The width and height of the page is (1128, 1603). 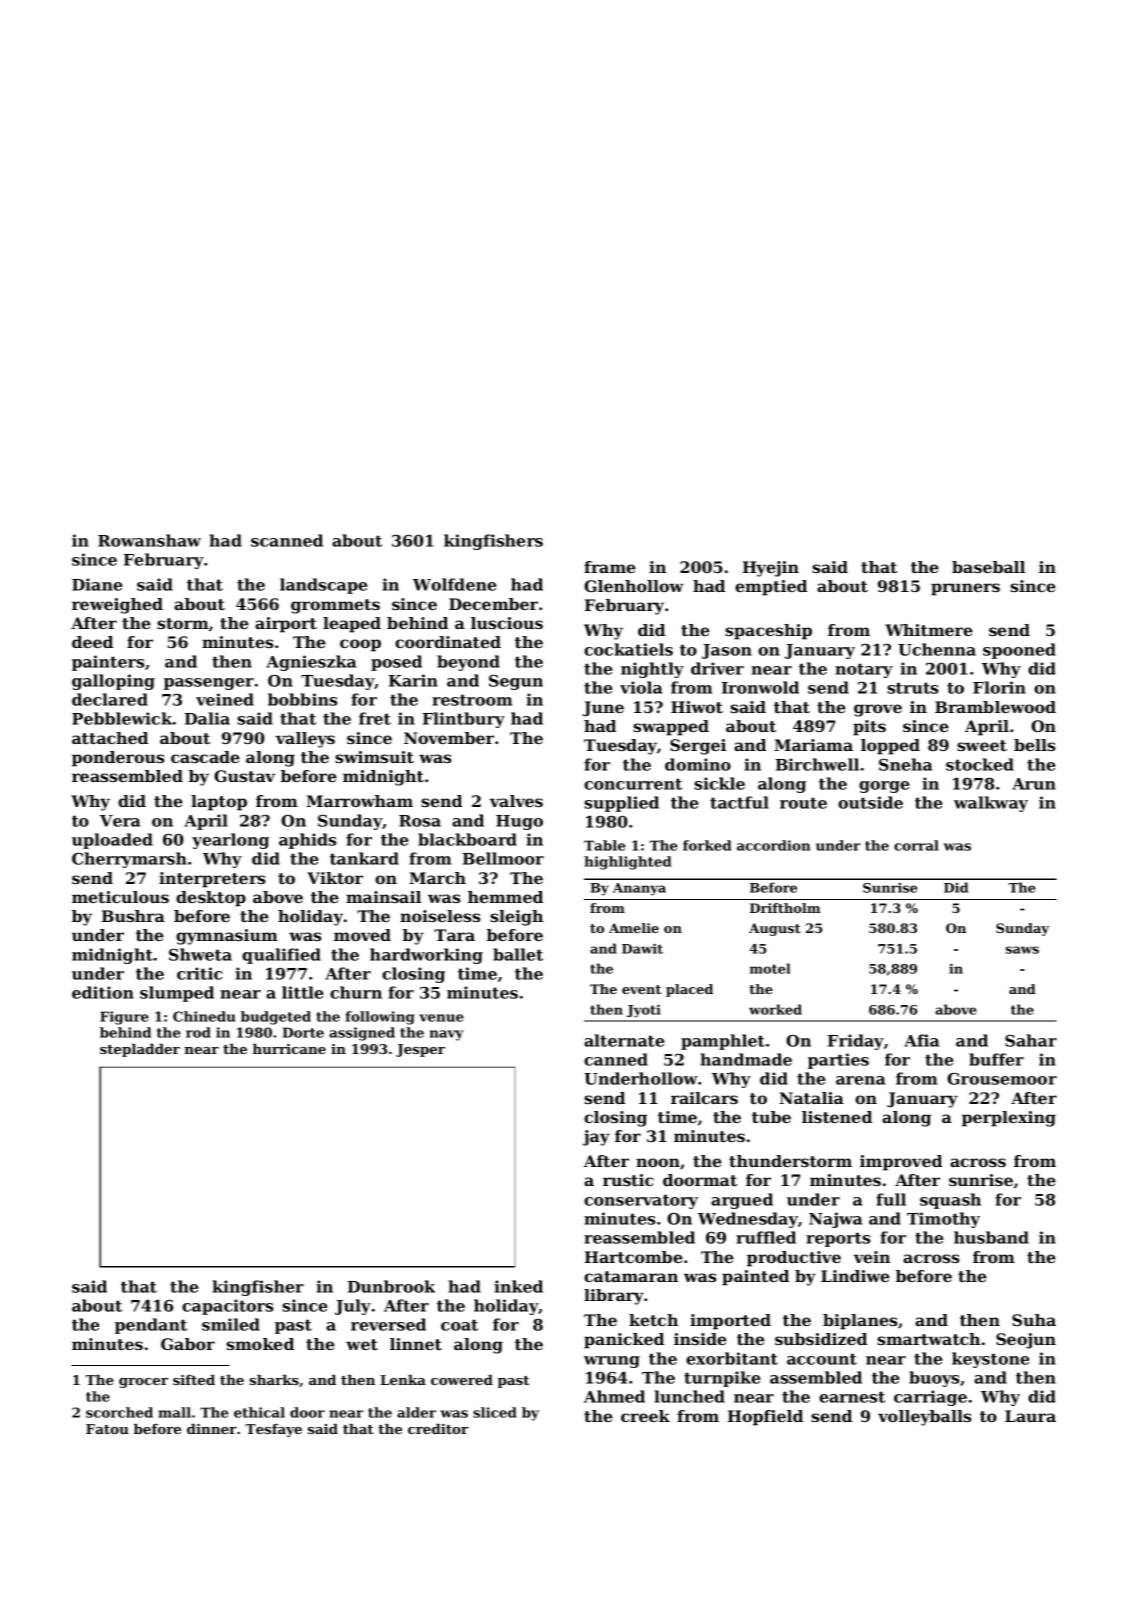 What do you see at coordinates (151, 1326) in the page?
I see `pendant` at bounding box center [151, 1326].
